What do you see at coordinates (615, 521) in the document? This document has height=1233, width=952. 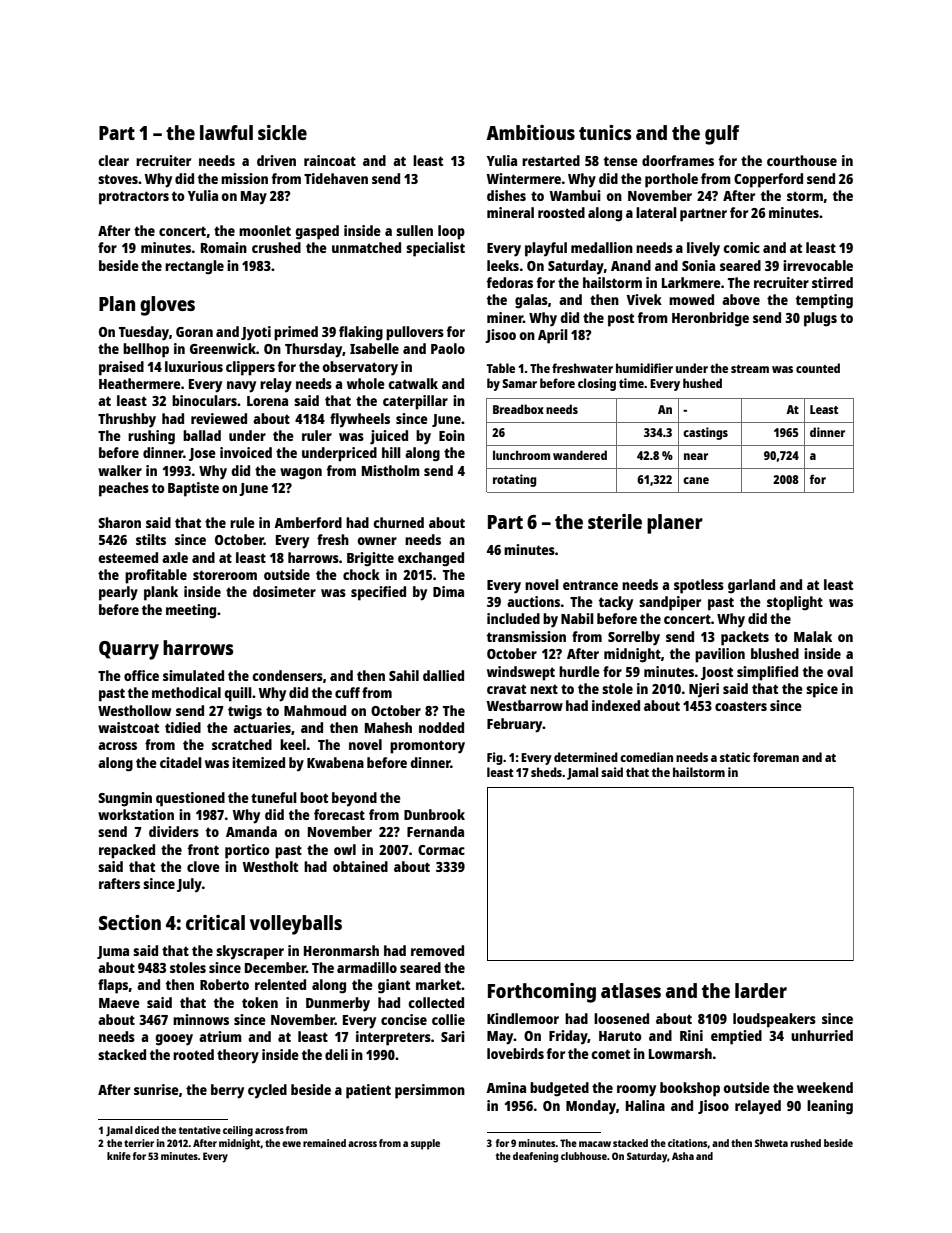 I see `sterile` at bounding box center [615, 521].
